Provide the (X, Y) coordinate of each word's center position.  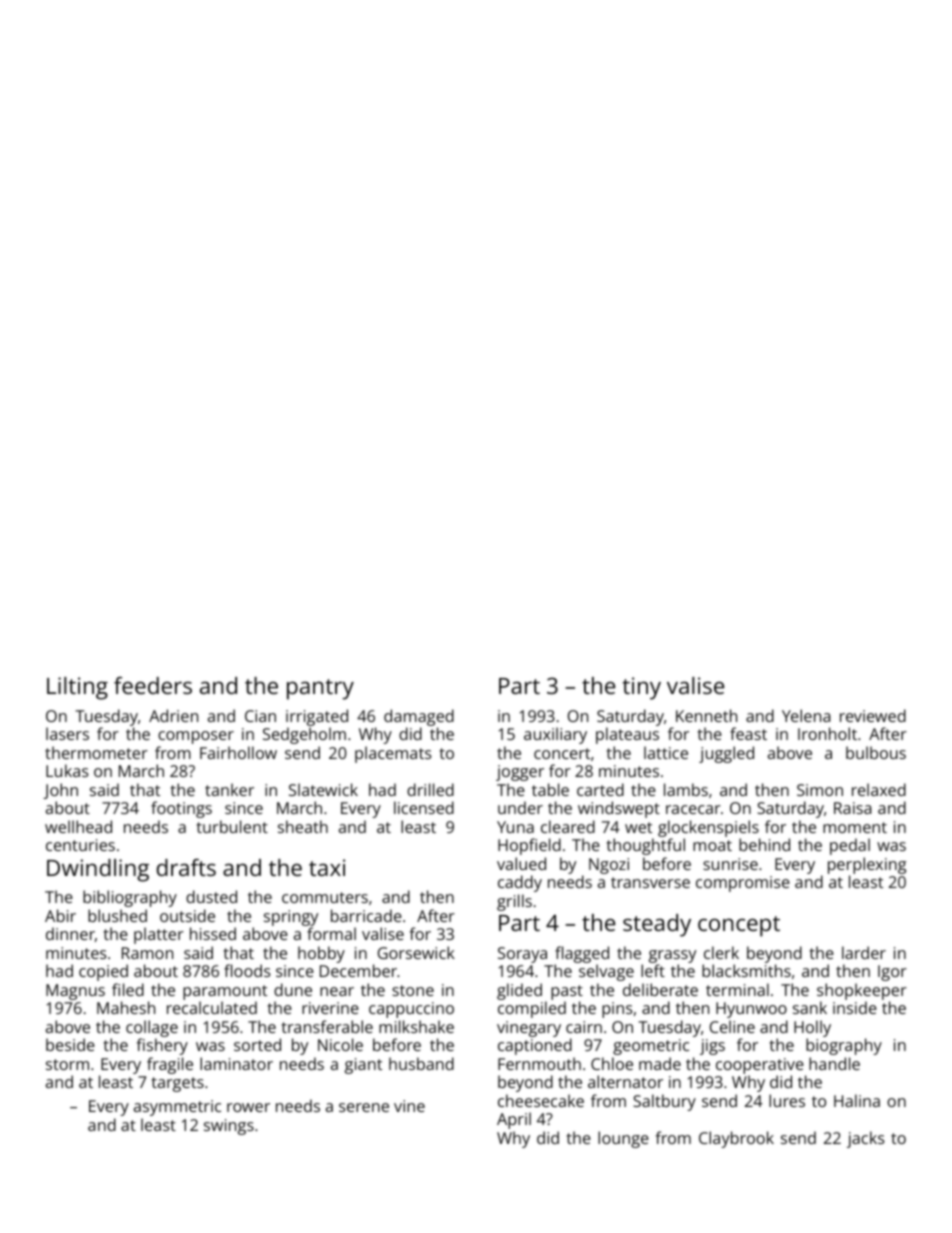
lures (787, 1100)
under (520, 807)
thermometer (96, 752)
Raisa (853, 808)
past (567, 992)
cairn (584, 1027)
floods (247, 970)
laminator (236, 1063)
